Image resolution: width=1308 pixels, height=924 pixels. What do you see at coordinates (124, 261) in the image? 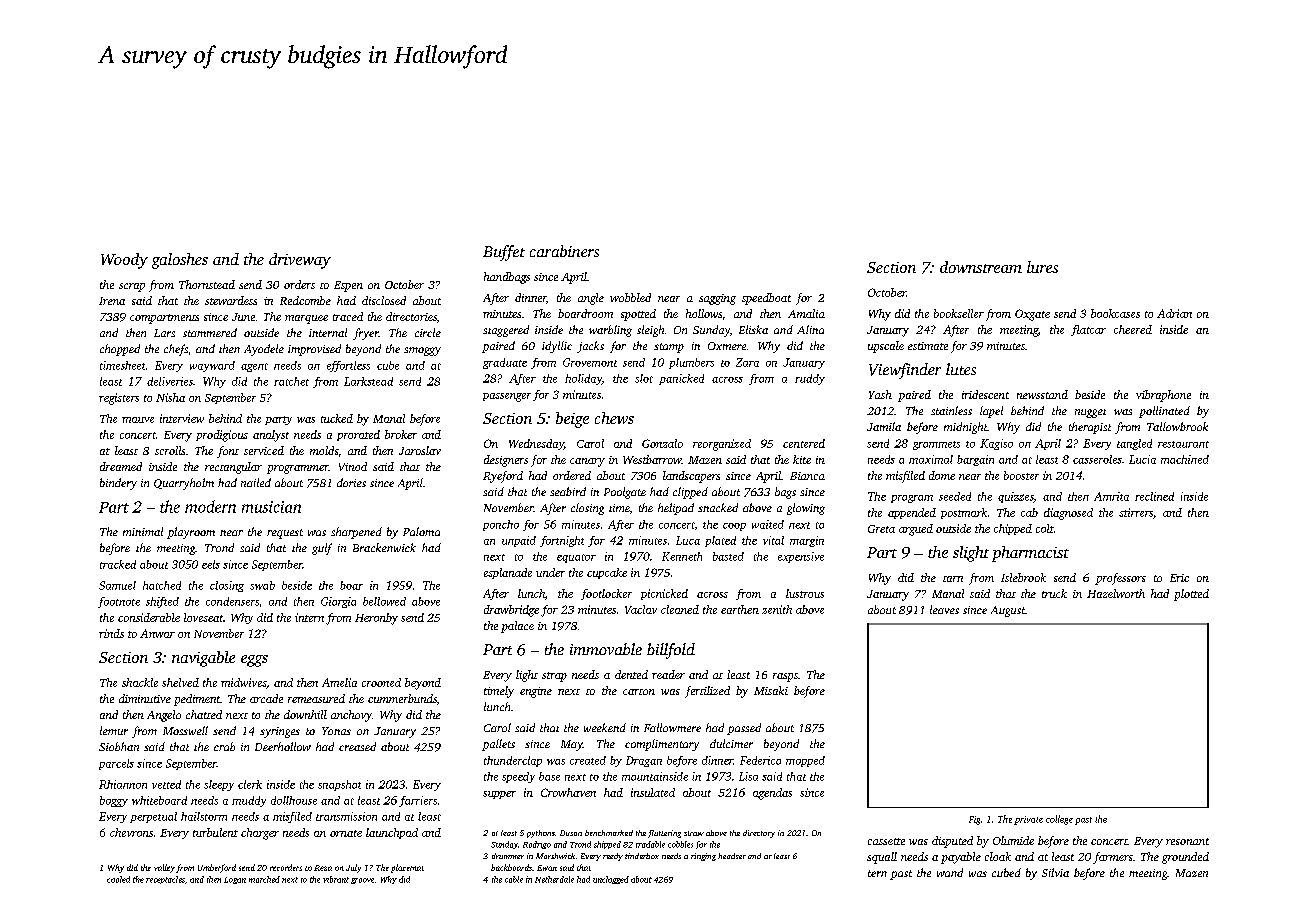
I see `Woody` at bounding box center [124, 261].
